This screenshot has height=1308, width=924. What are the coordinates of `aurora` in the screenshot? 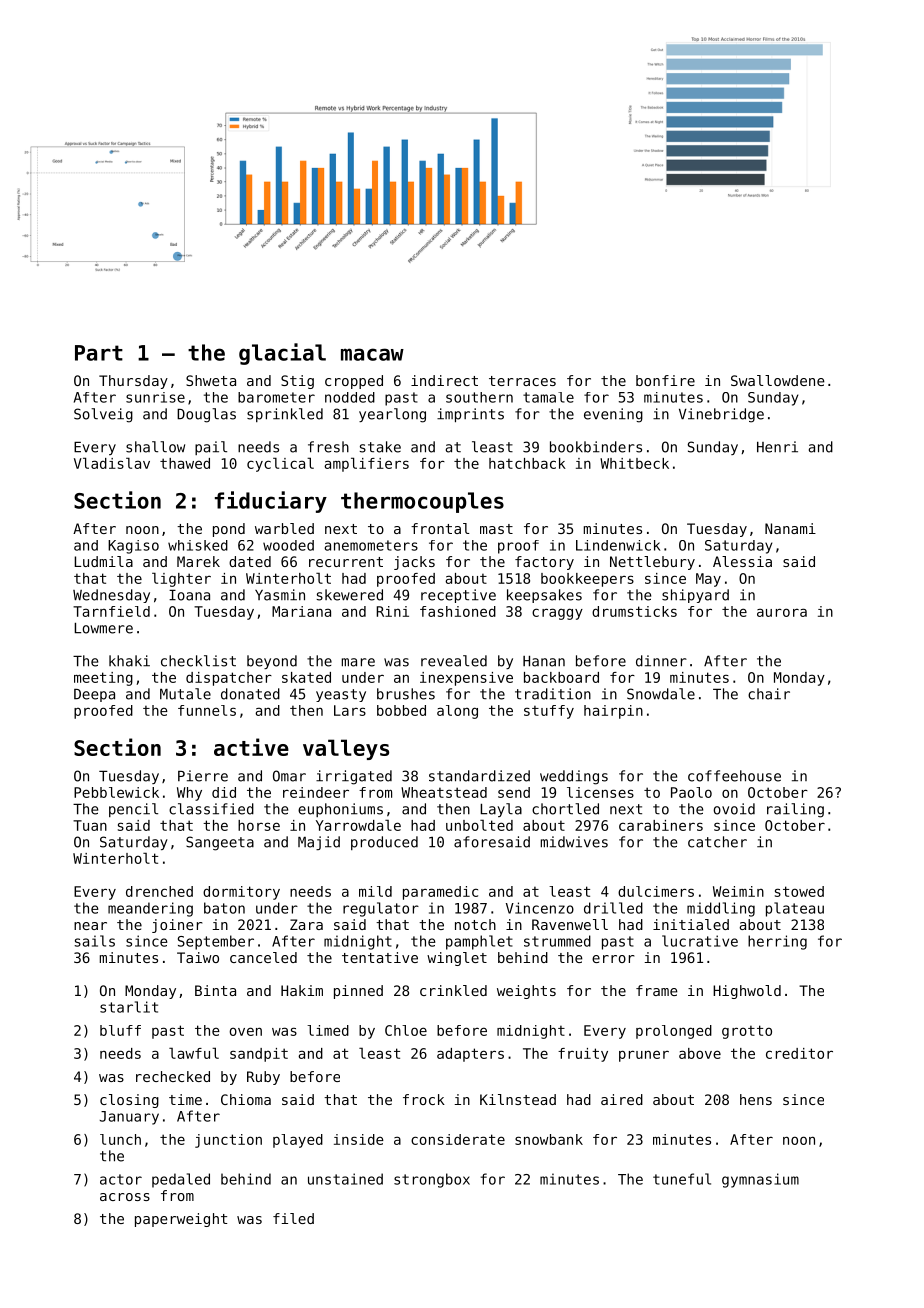 It's located at (782, 612).
